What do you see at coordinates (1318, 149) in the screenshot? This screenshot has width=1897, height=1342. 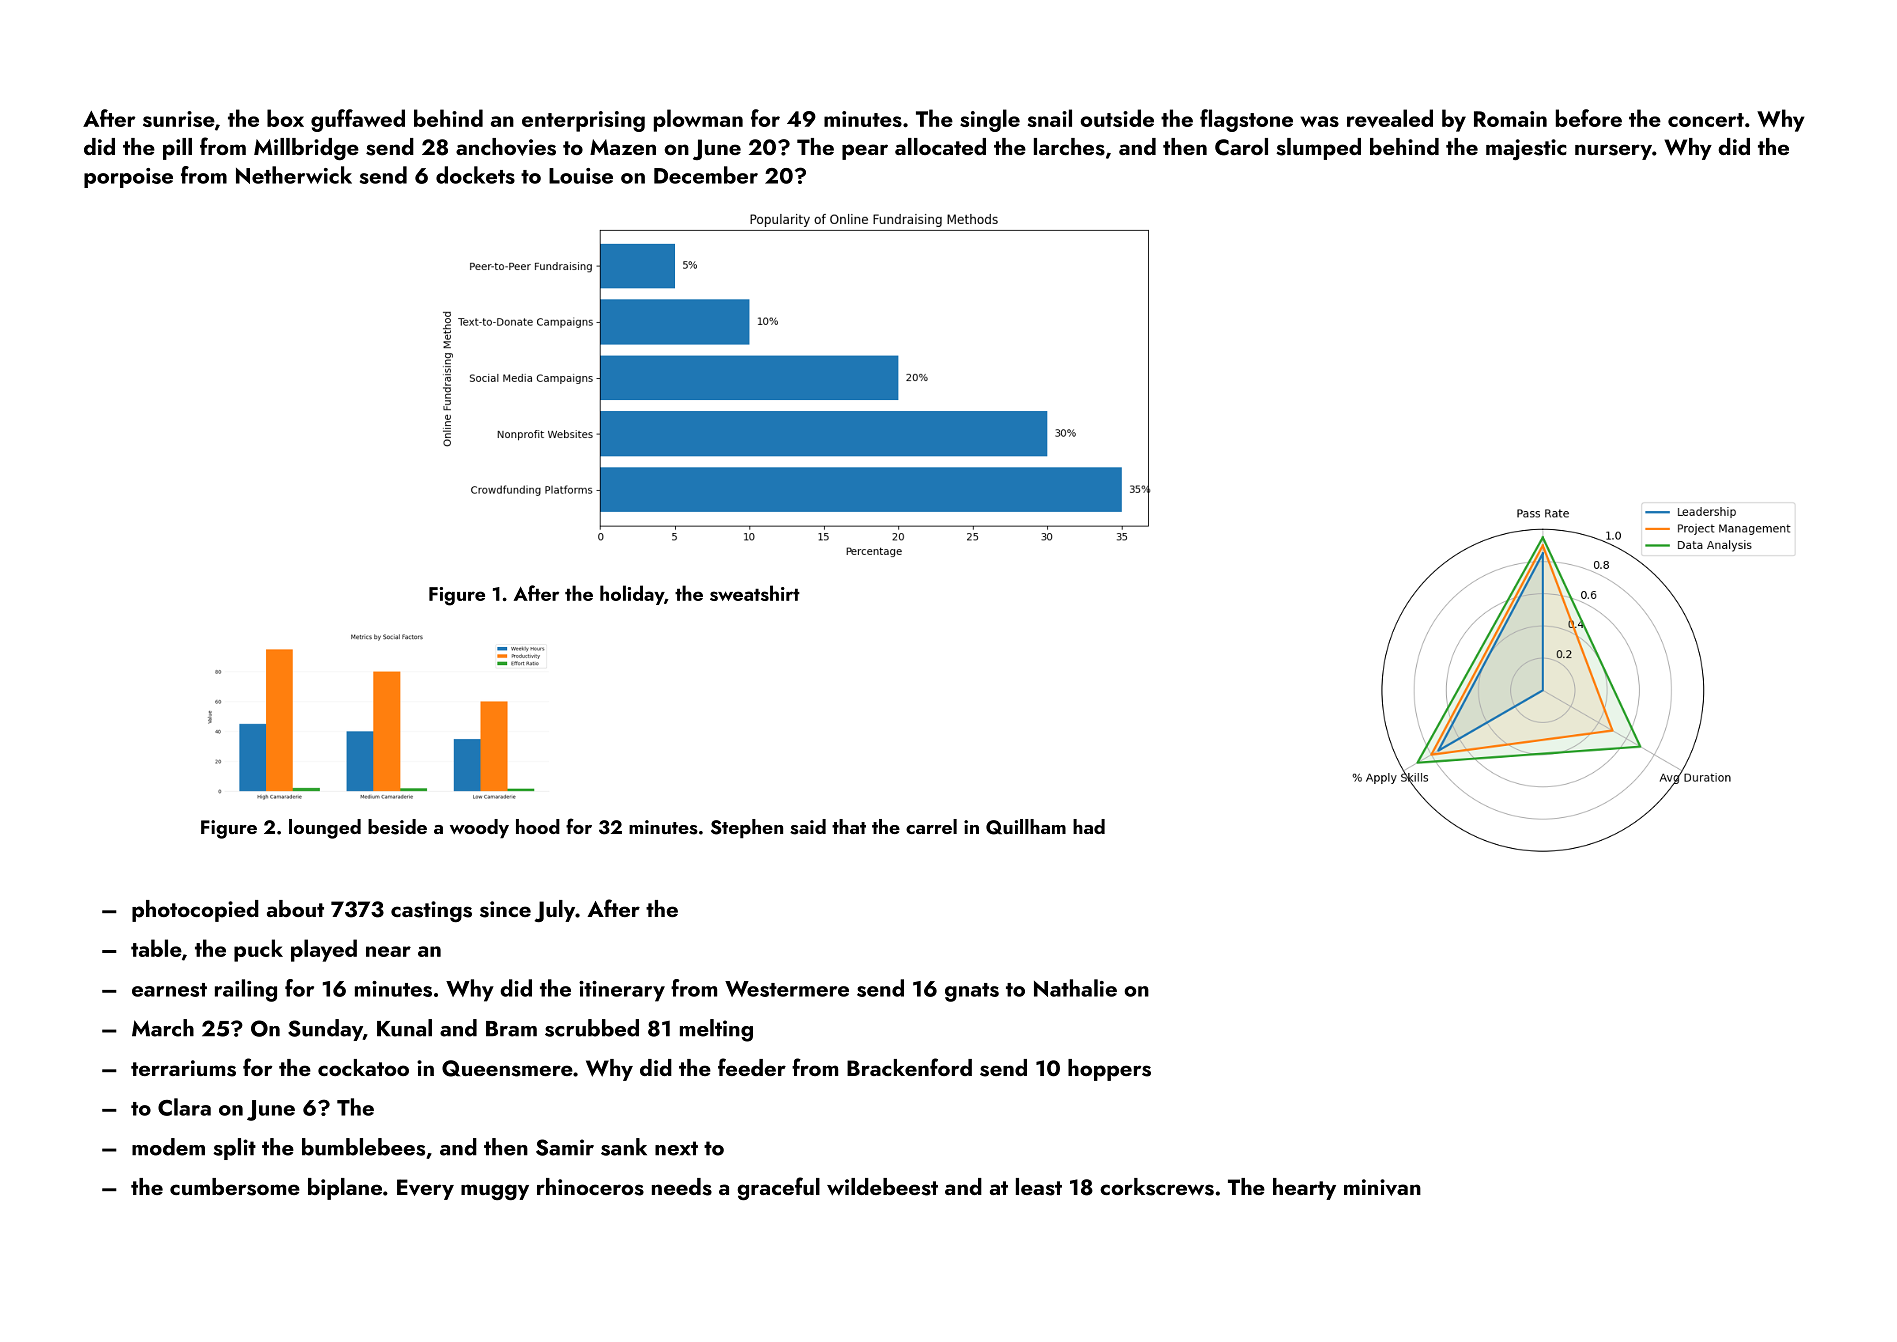 I see `slumped` at bounding box center [1318, 149].
